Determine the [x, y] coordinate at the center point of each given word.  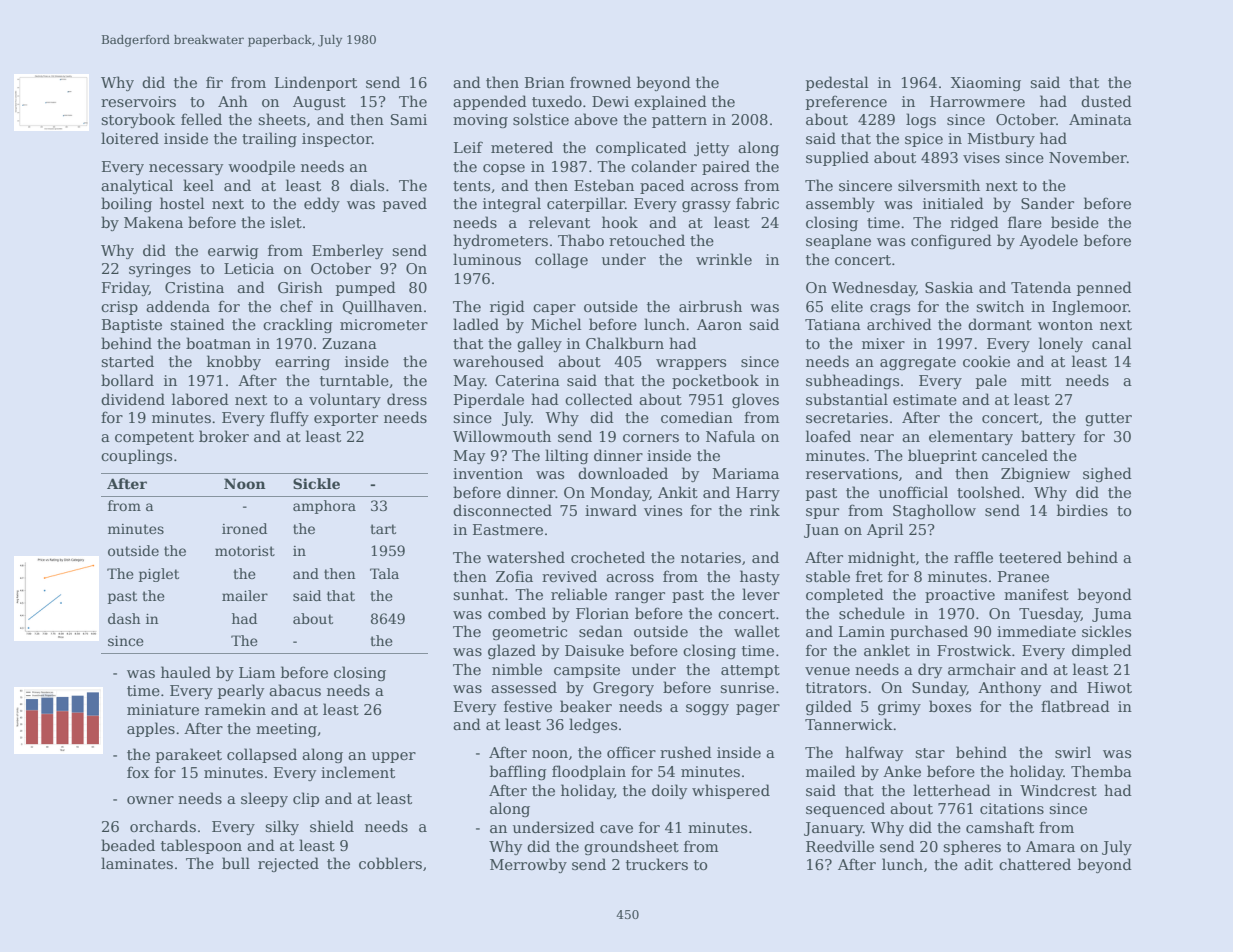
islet [286, 222]
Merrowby [528, 865]
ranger [640, 597]
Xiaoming [986, 84]
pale [991, 381]
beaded [128, 845]
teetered [1030, 557]
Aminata [1100, 119]
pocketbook [715, 381]
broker [224, 436]
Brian [545, 82]
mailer [245, 595]
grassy [706, 206]
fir [214, 82]
